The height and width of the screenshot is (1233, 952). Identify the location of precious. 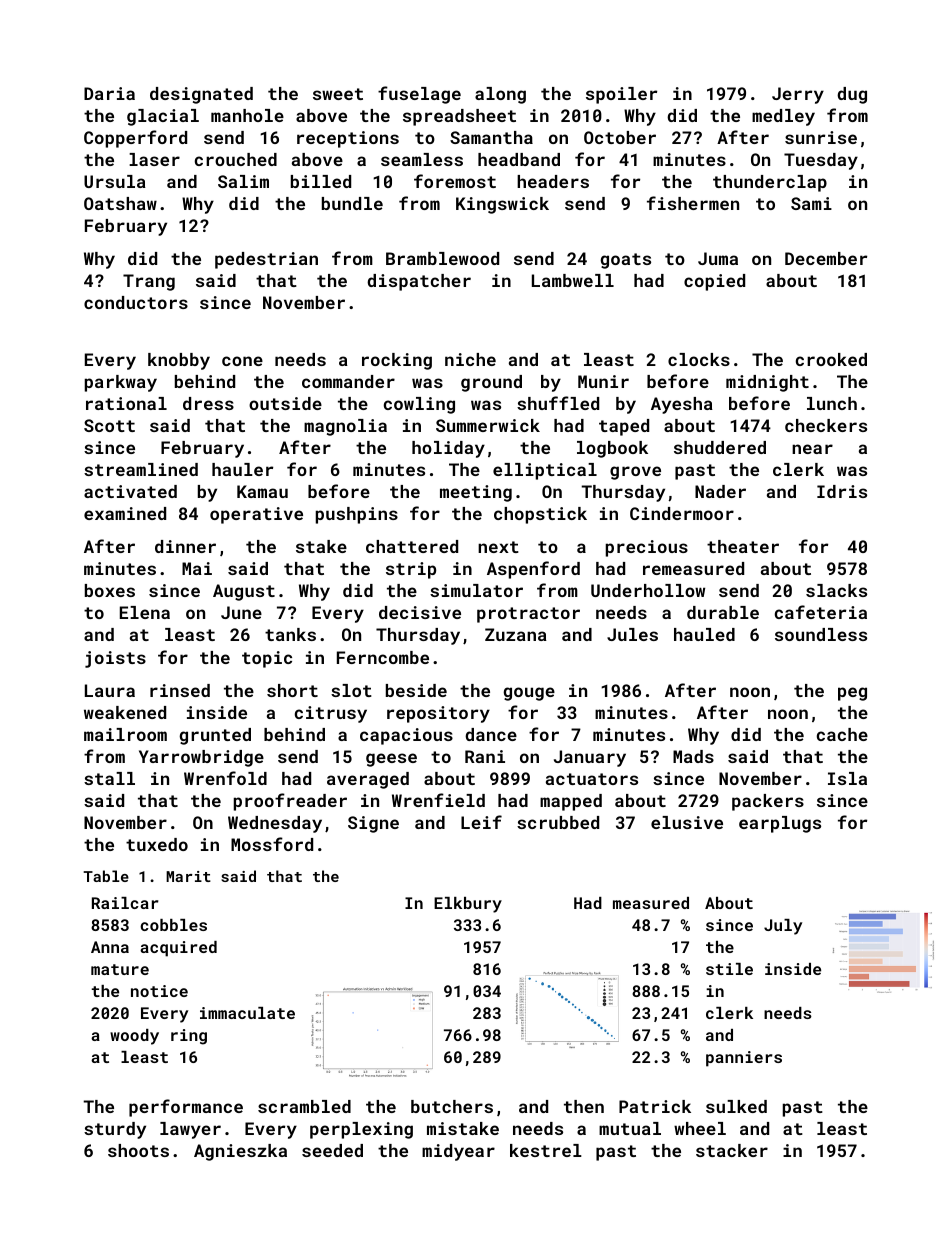
(647, 548).
